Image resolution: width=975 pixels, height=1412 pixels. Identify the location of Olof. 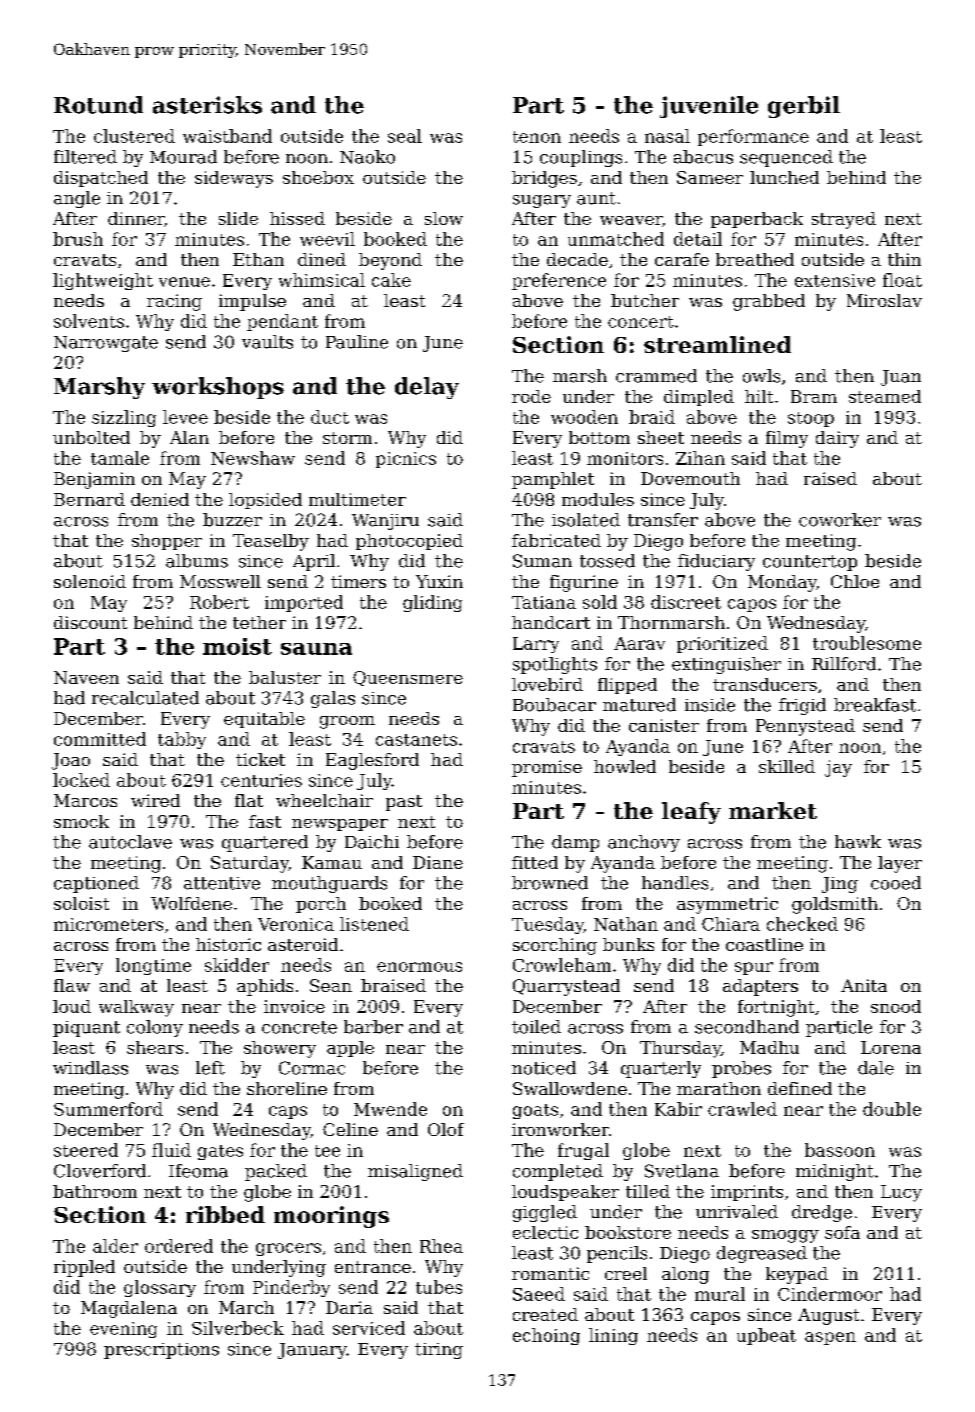
(446, 1129).
